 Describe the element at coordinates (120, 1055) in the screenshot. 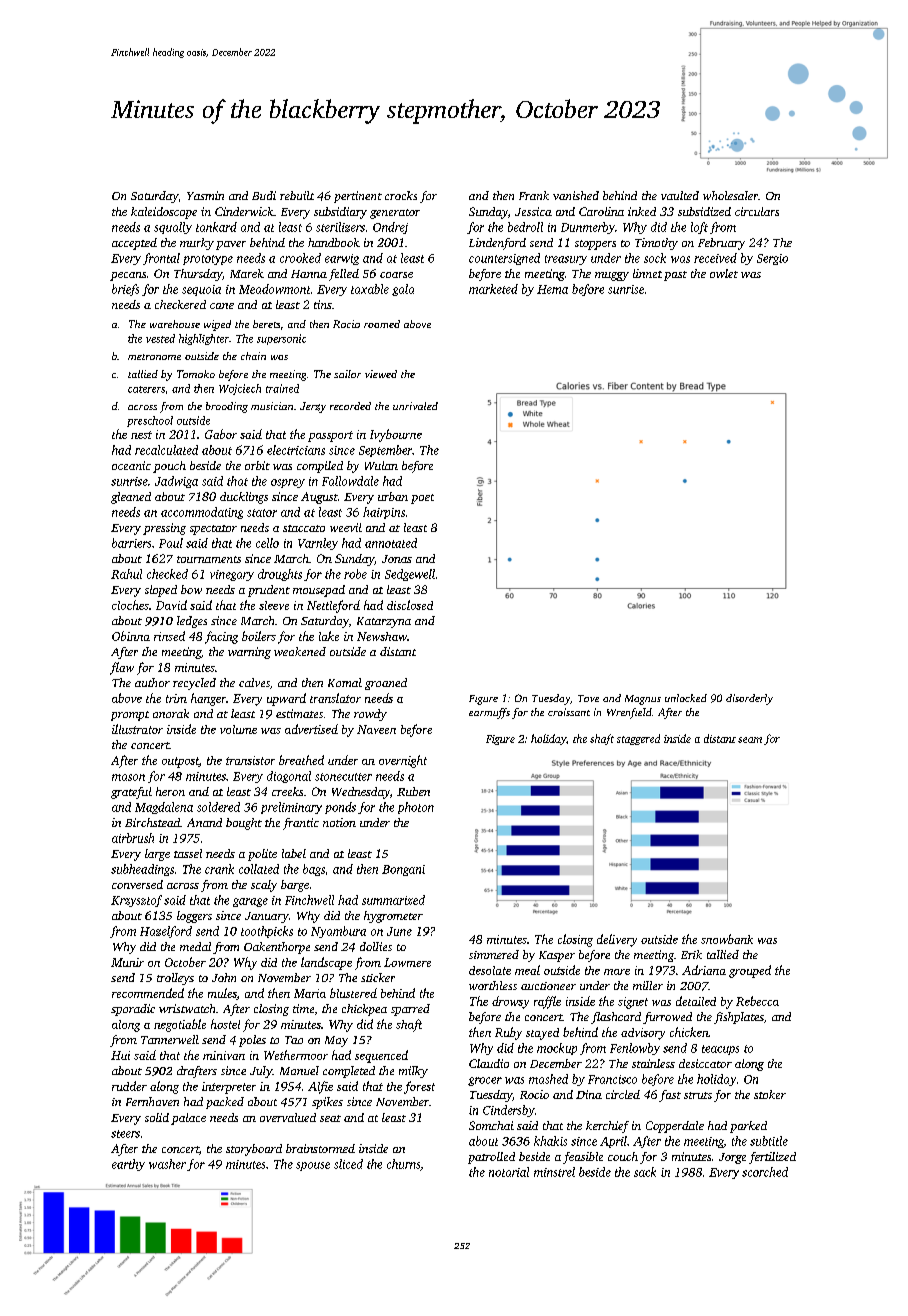

I see `Hui` at that location.
